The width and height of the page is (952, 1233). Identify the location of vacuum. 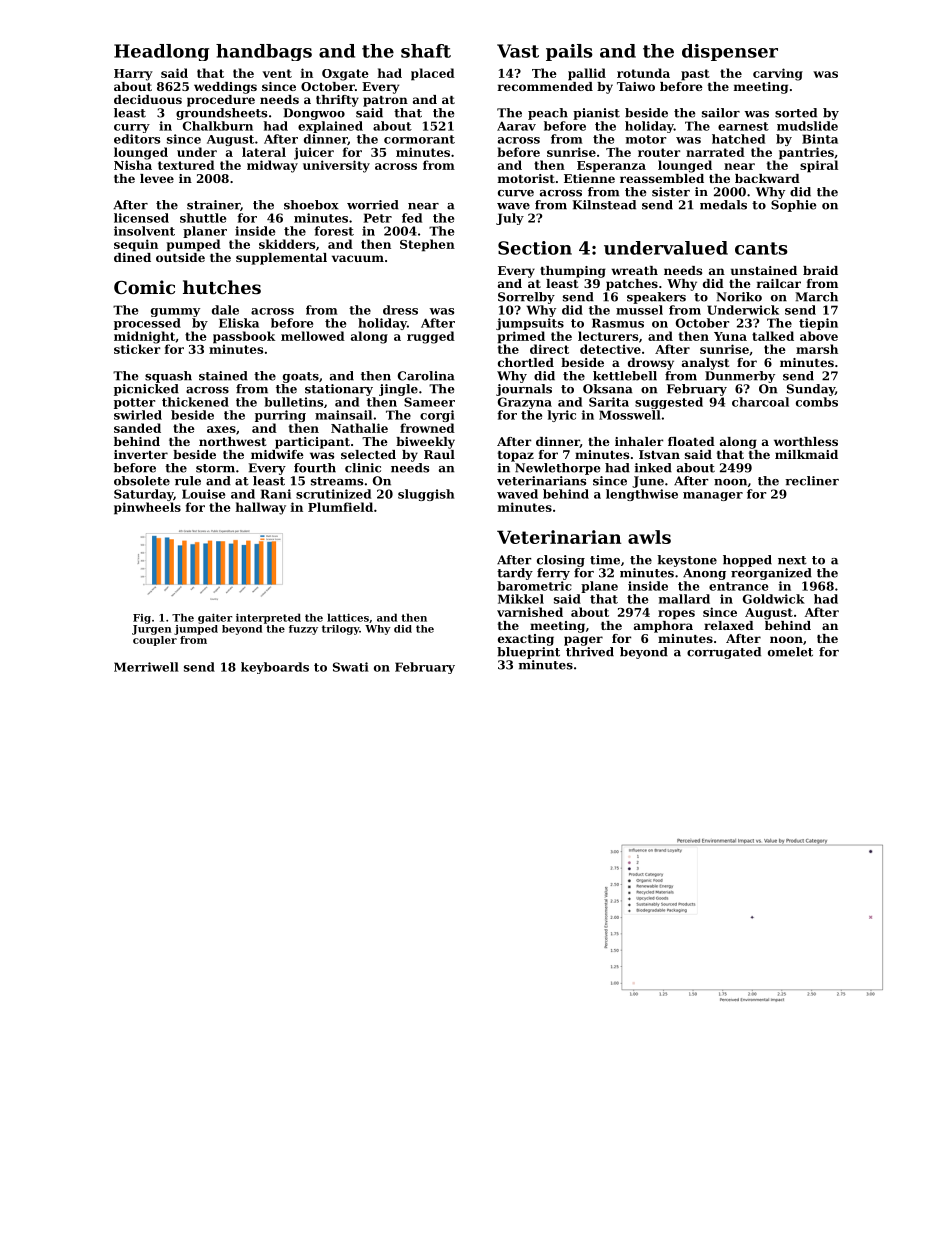
(358, 258).
